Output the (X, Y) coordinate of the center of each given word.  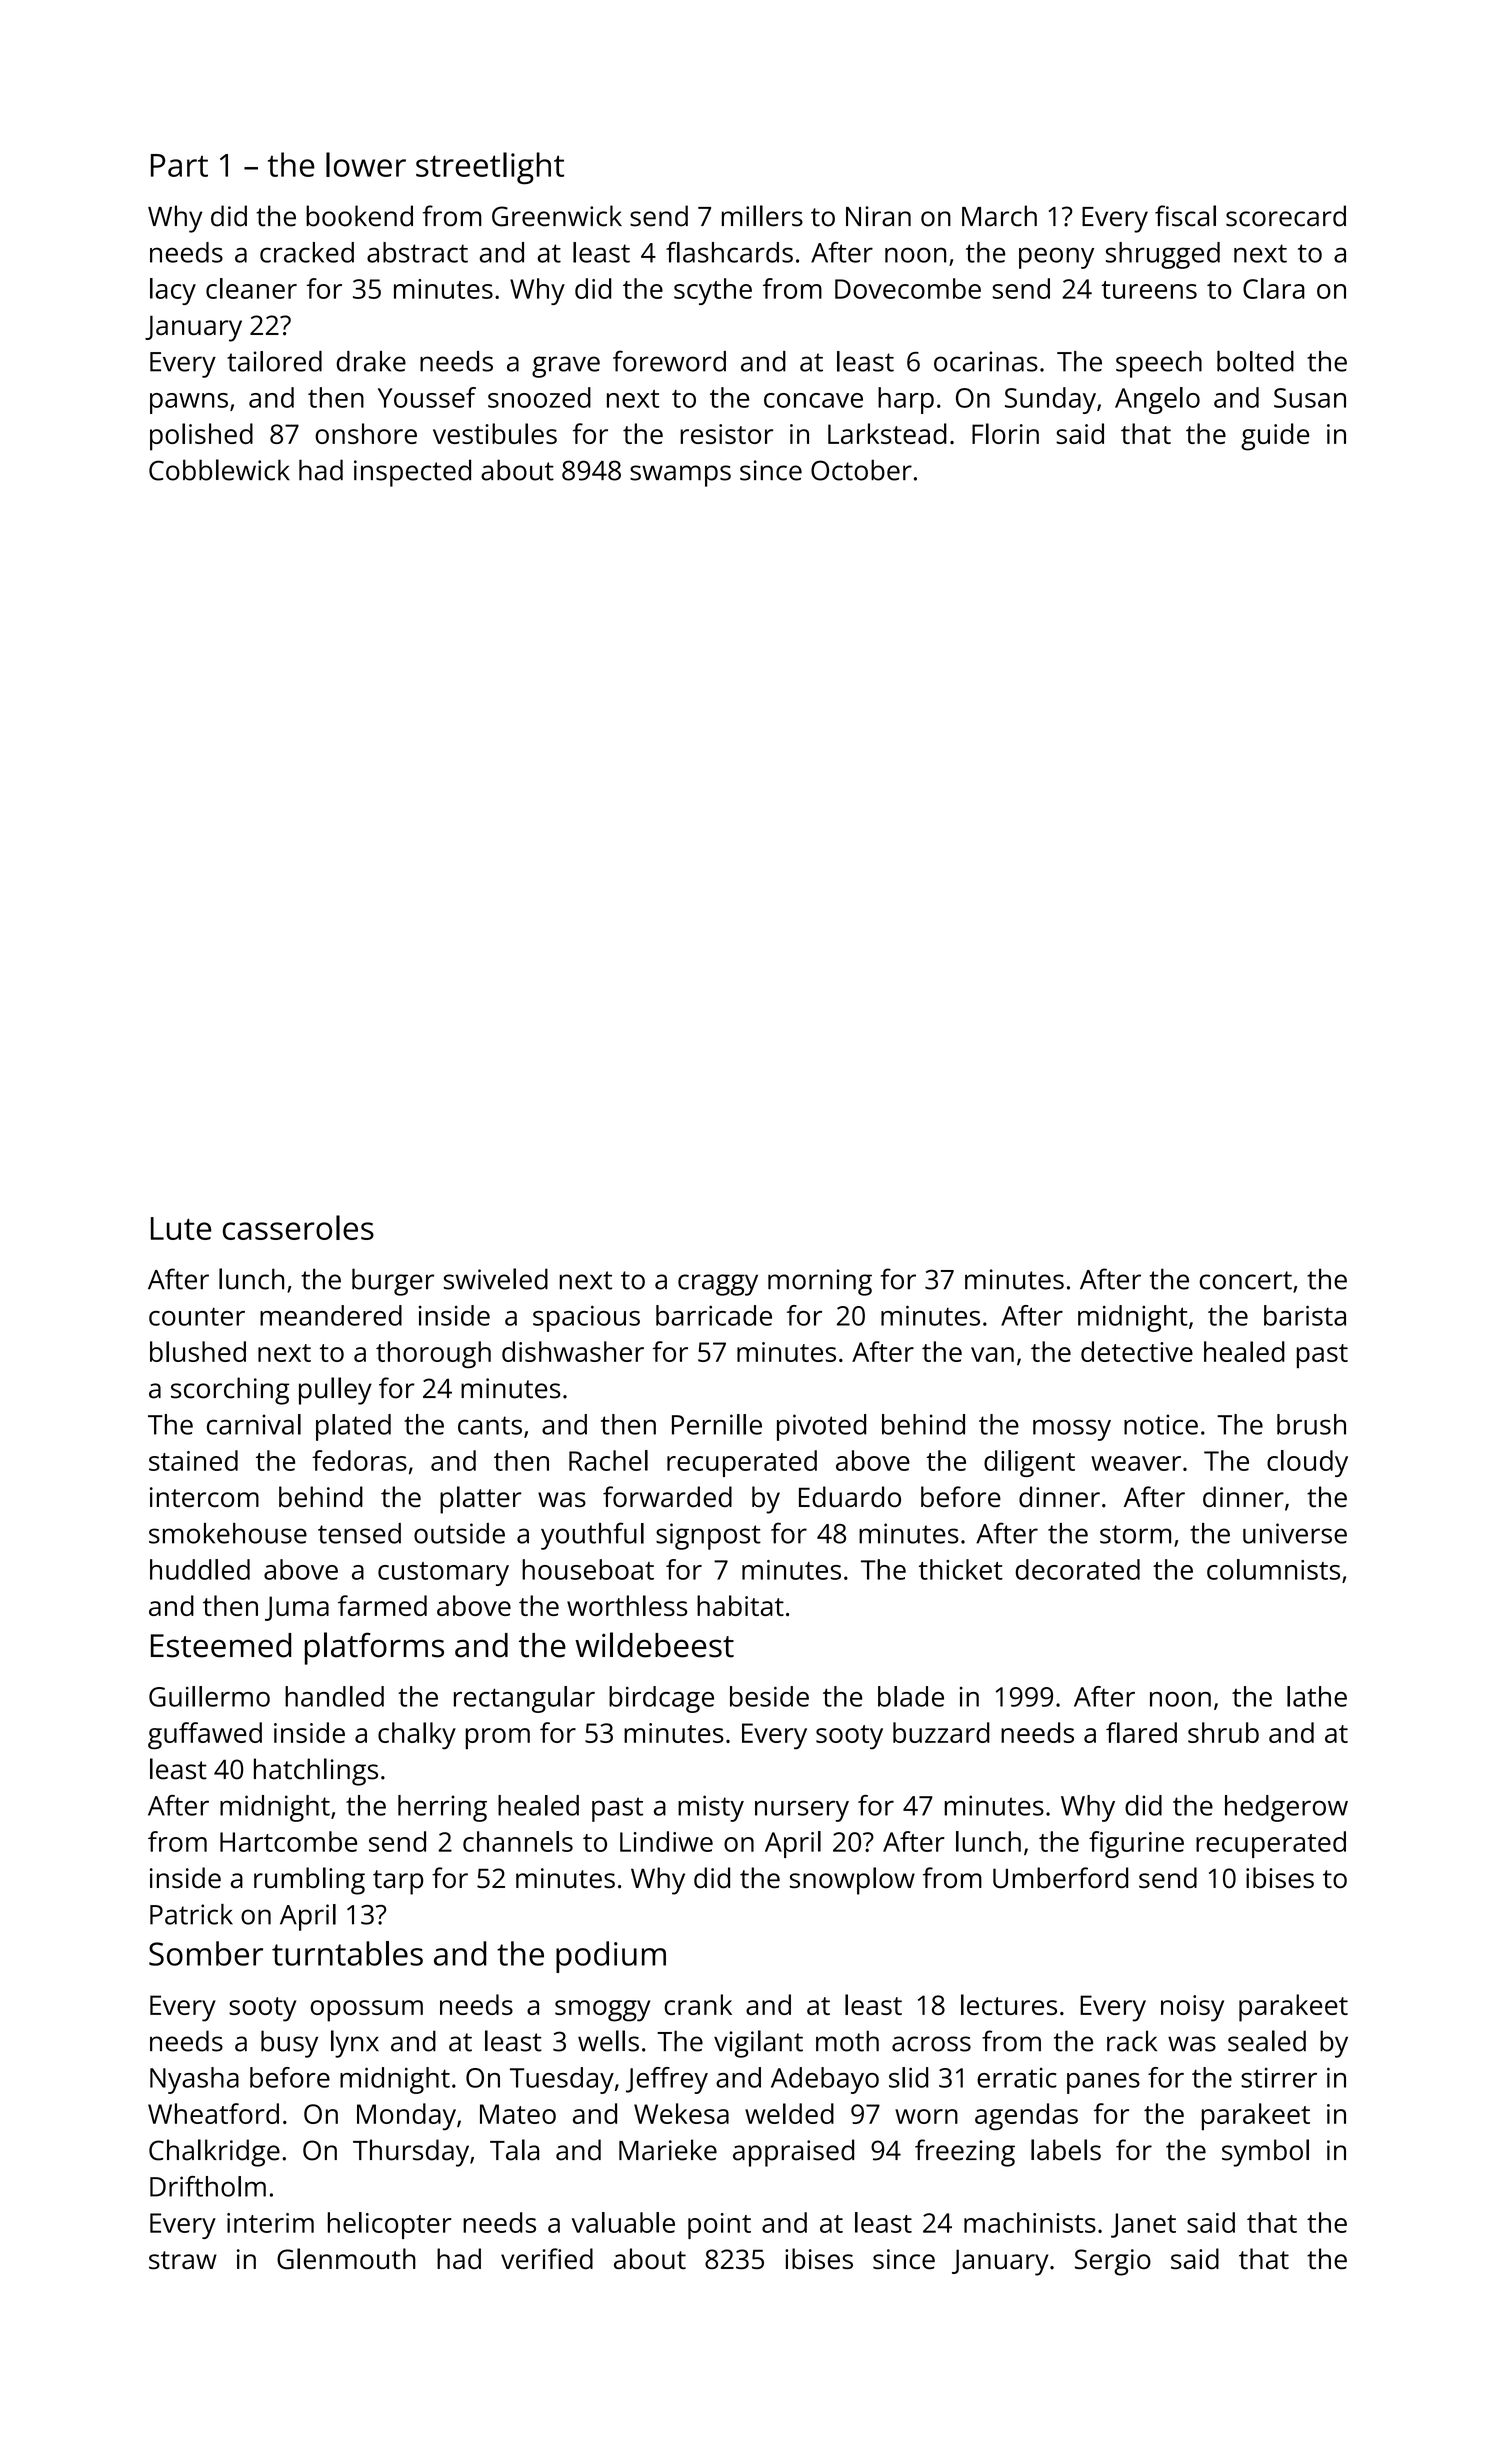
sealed (1267, 2041)
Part (179, 165)
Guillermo (209, 1696)
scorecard (1286, 216)
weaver (1136, 1463)
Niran (878, 216)
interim (270, 2223)
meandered (331, 1315)
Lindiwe (666, 1841)
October (861, 470)
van (992, 1354)
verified (547, 2259)
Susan (1310, 398)
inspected (412, 473)
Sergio (1113, 2262)
